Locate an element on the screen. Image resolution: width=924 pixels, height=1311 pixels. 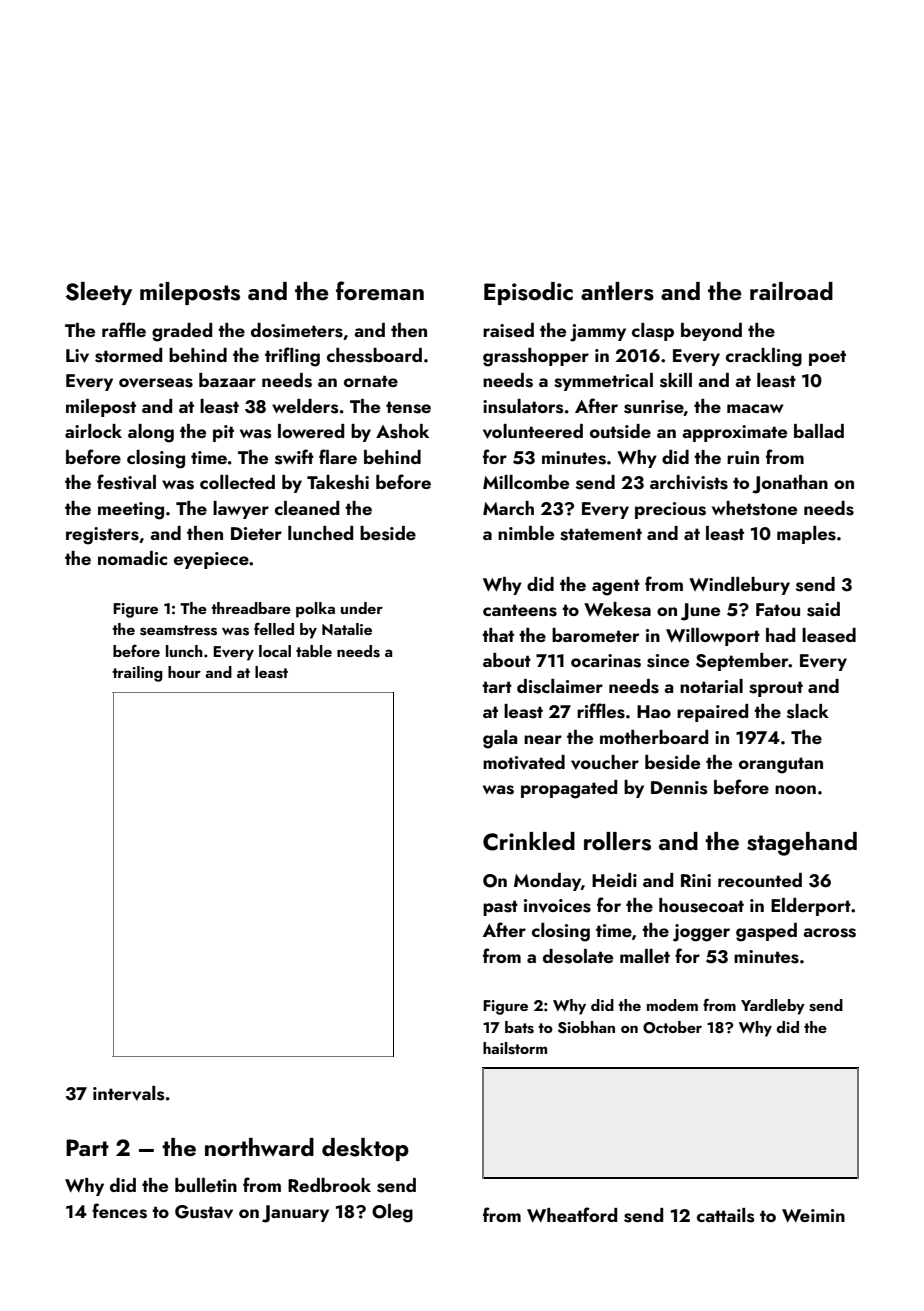
beyond is located at coordinates (711, 332).
